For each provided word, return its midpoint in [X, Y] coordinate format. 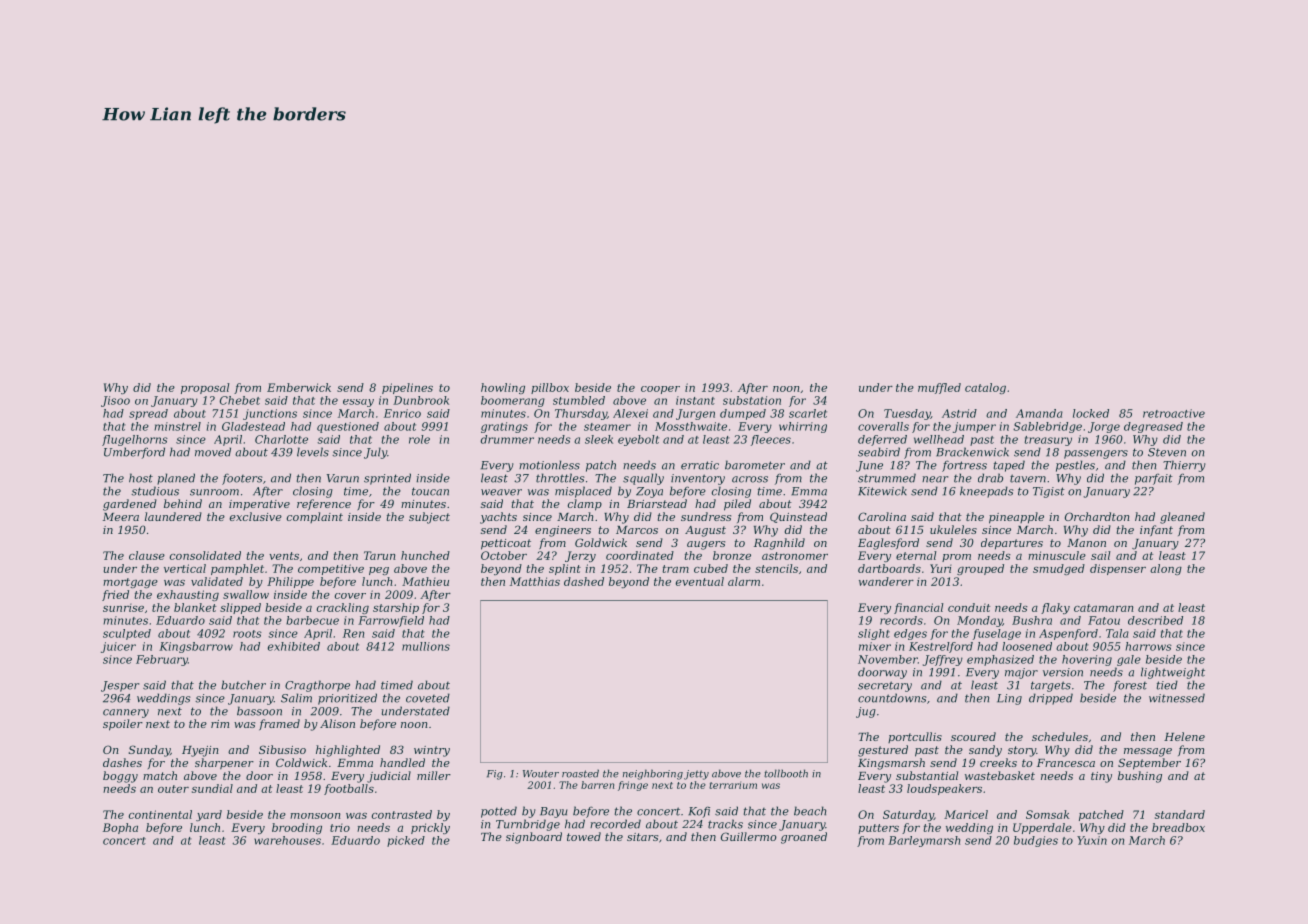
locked [1091, 413]
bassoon [259, 711]
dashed [584, 581]
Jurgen [695, 414]
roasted [580, 773]
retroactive [1174, 413]
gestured [883, 751]
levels [313, 452]
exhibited [294, 646]
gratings [504, 427]
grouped [980, 569]
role [419, 439]
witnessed [1177, 698]
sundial [212, 788]
